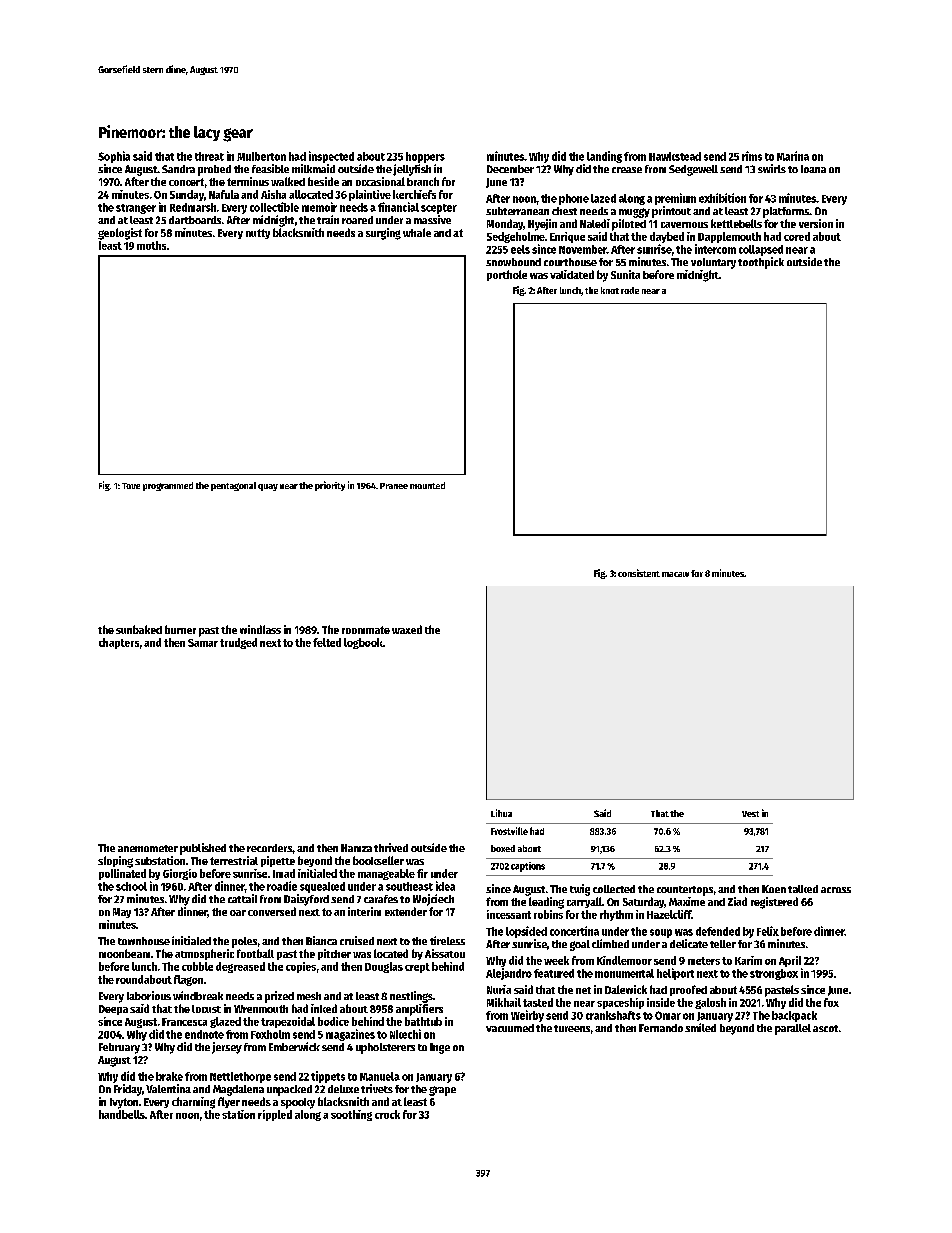  What do you see at coordinates (131, 486) in the page?
I see `Tove` at bounding box center [131, 486].
